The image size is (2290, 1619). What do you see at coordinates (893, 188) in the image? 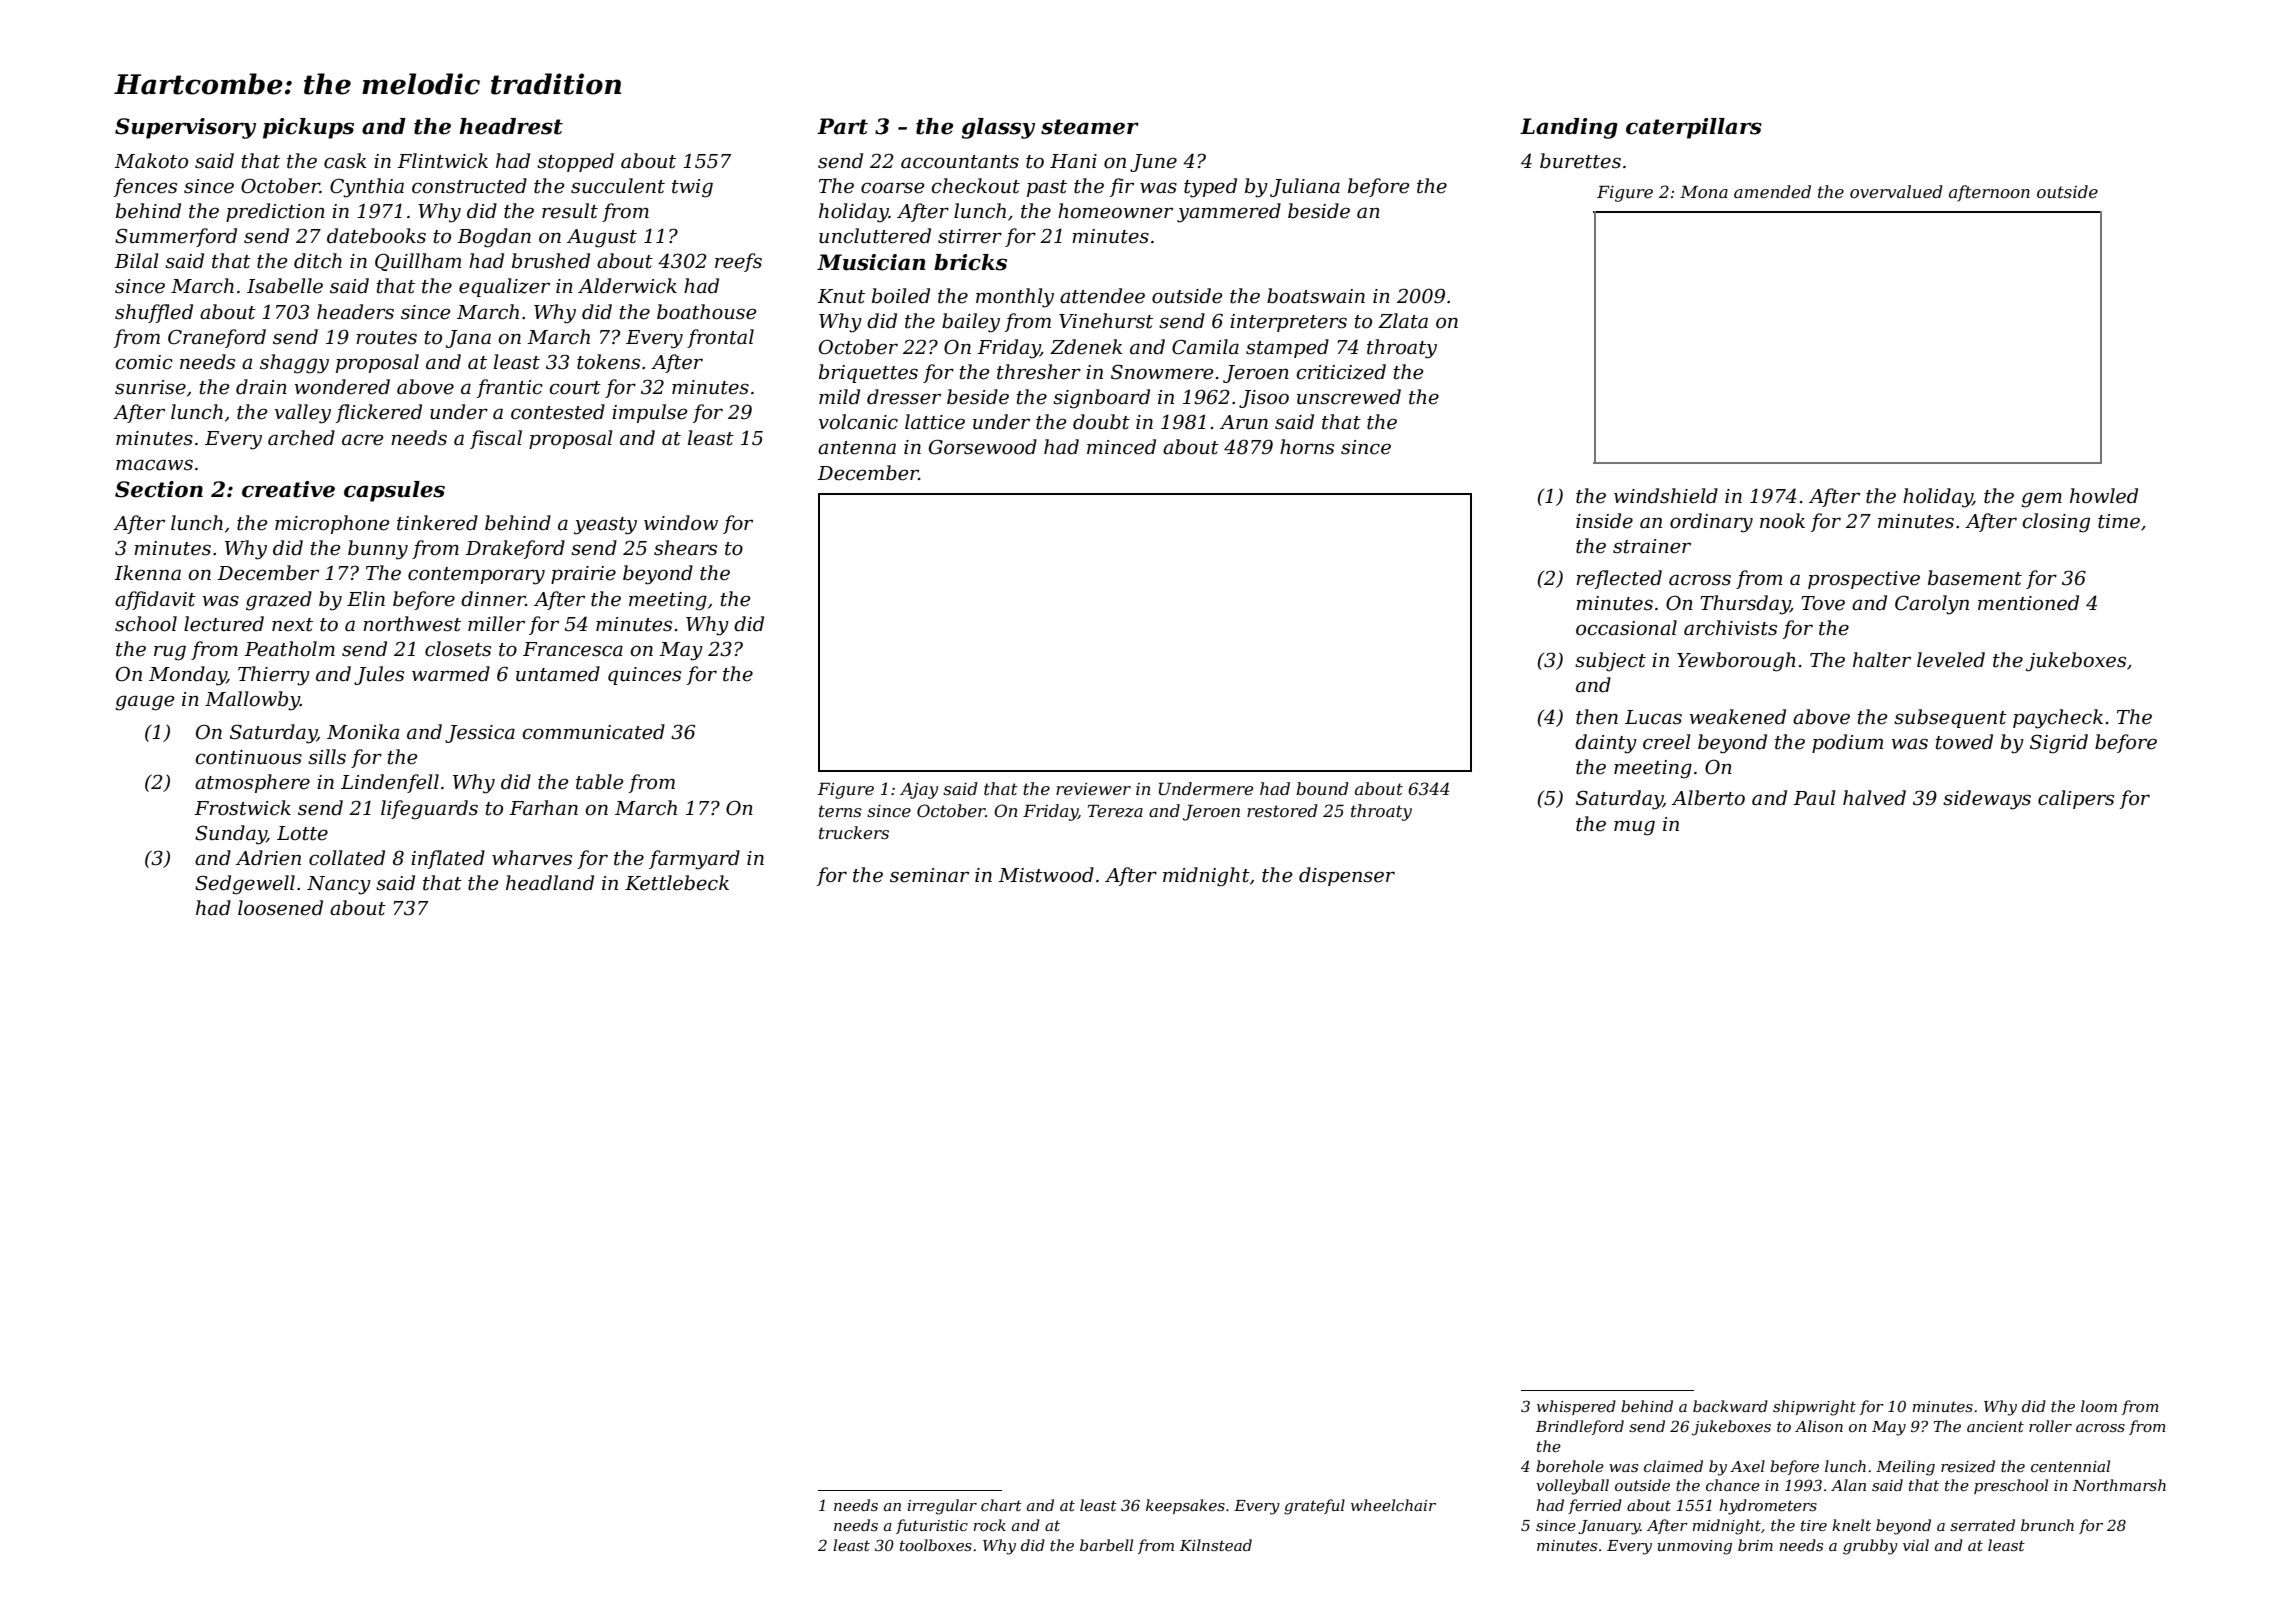
I see `coarse` at bounding box center [893, 188].
